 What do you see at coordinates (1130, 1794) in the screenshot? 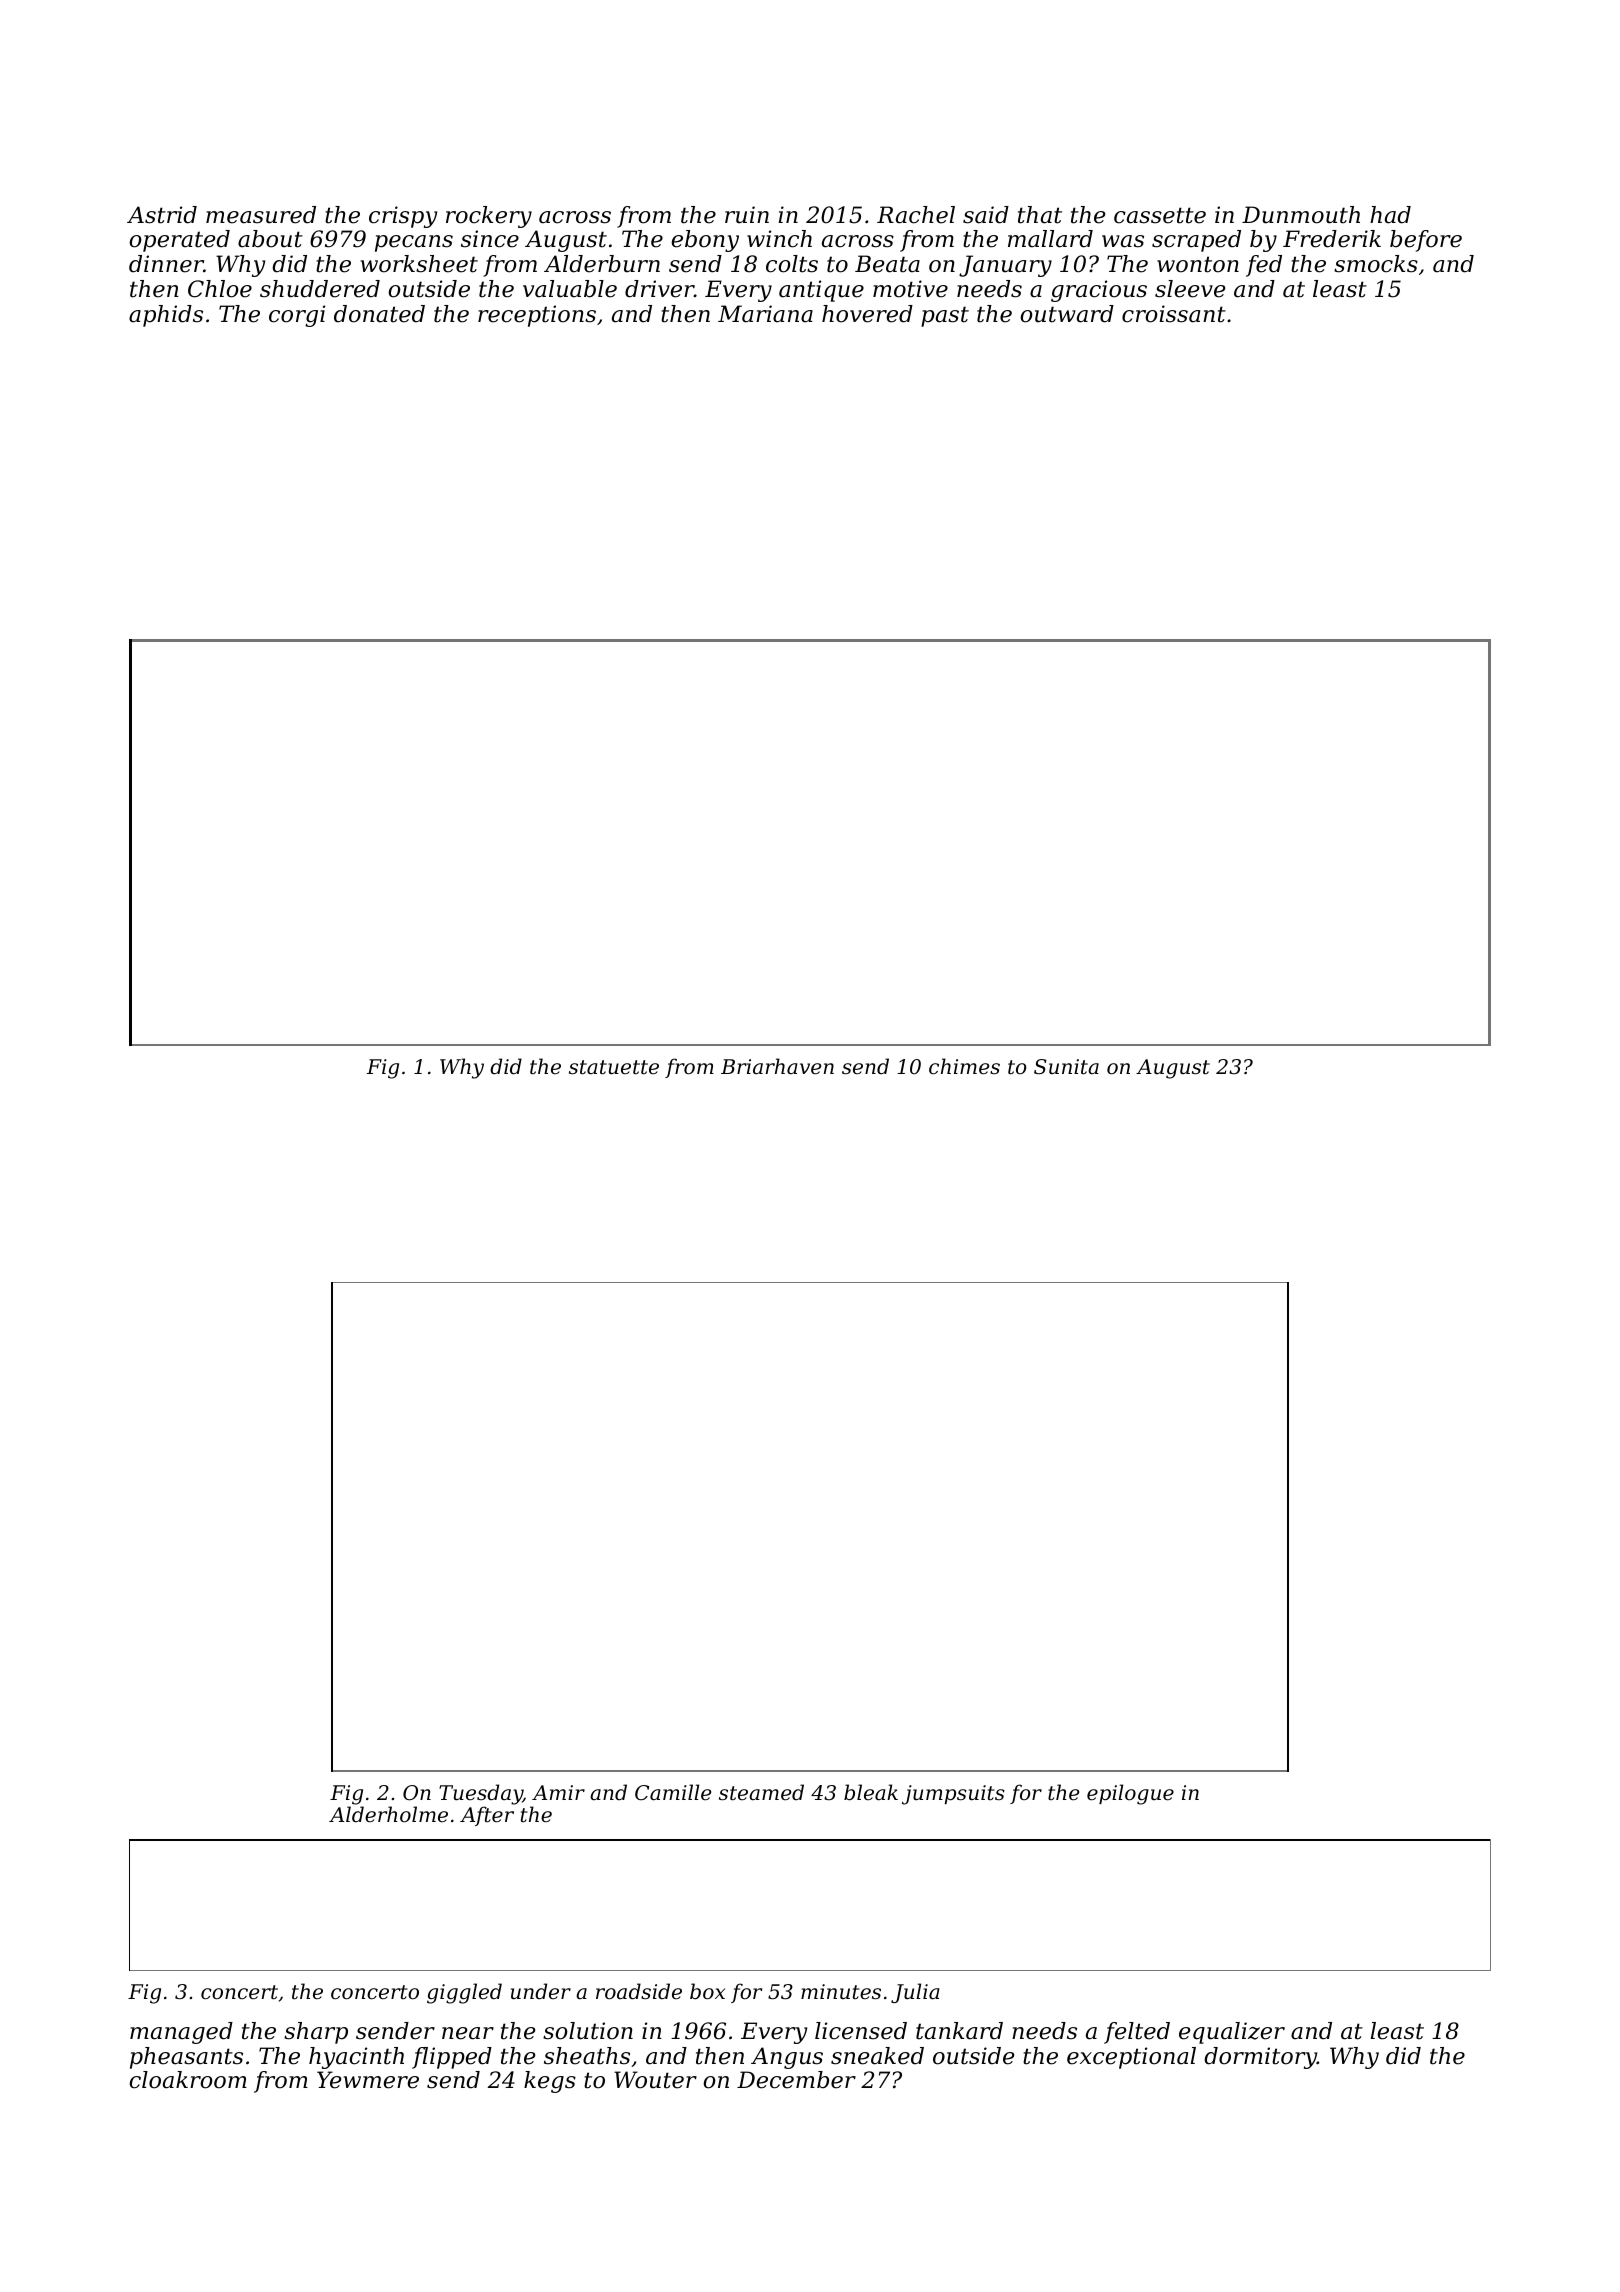
I see `epilogue` at bounding box center [1130, 1794].
